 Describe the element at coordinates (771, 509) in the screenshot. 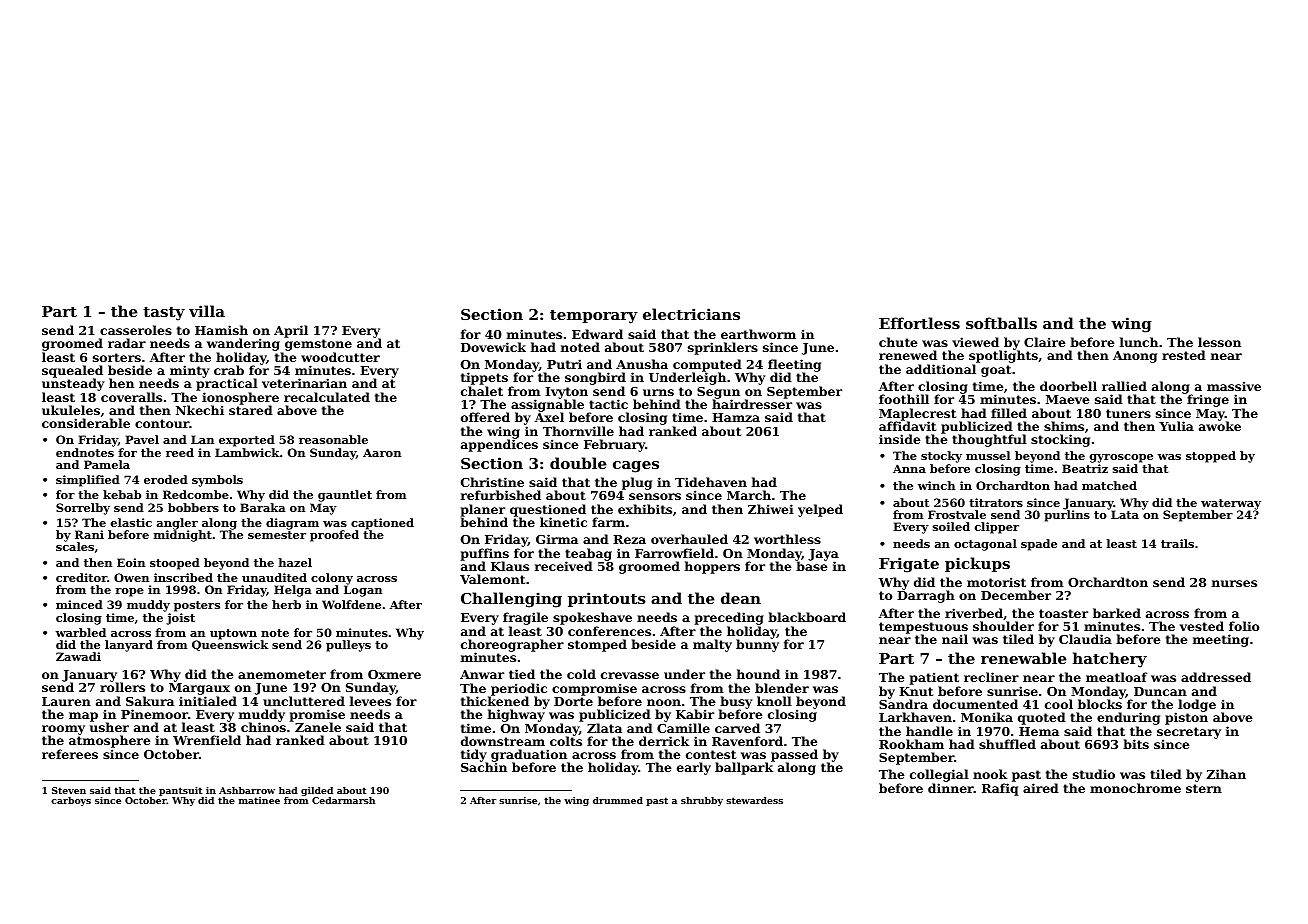

I see `Zhiwei` at that location.
